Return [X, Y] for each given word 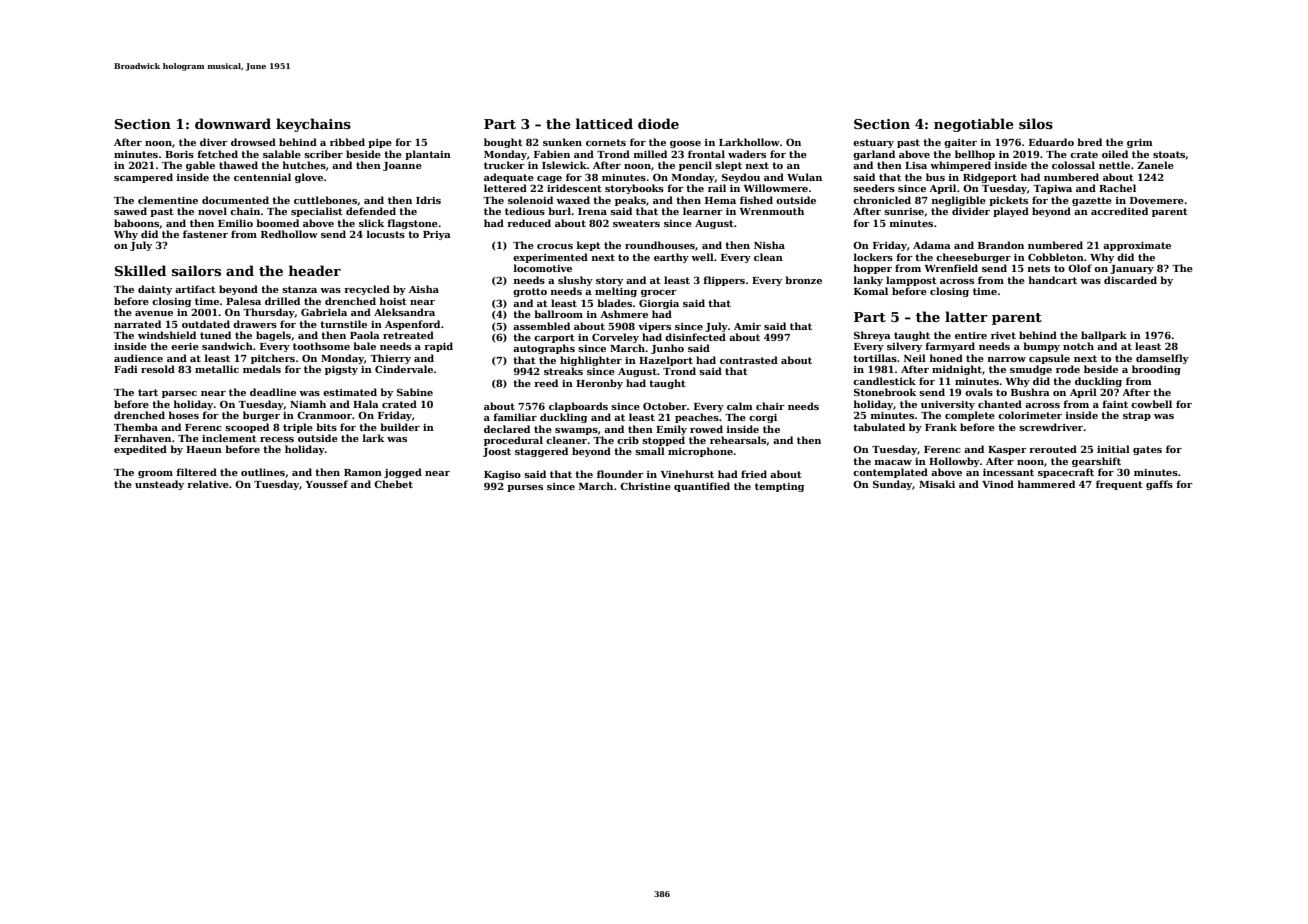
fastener [205, 234]
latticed [604, 123]
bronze [803, 280]
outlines [263, 472]
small [650, 451]
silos [1036, 123]
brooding [1156, 370]
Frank [941, 427]
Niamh [308, 404]
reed [546, 383]
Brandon [1001, 245]
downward [233, 123]
